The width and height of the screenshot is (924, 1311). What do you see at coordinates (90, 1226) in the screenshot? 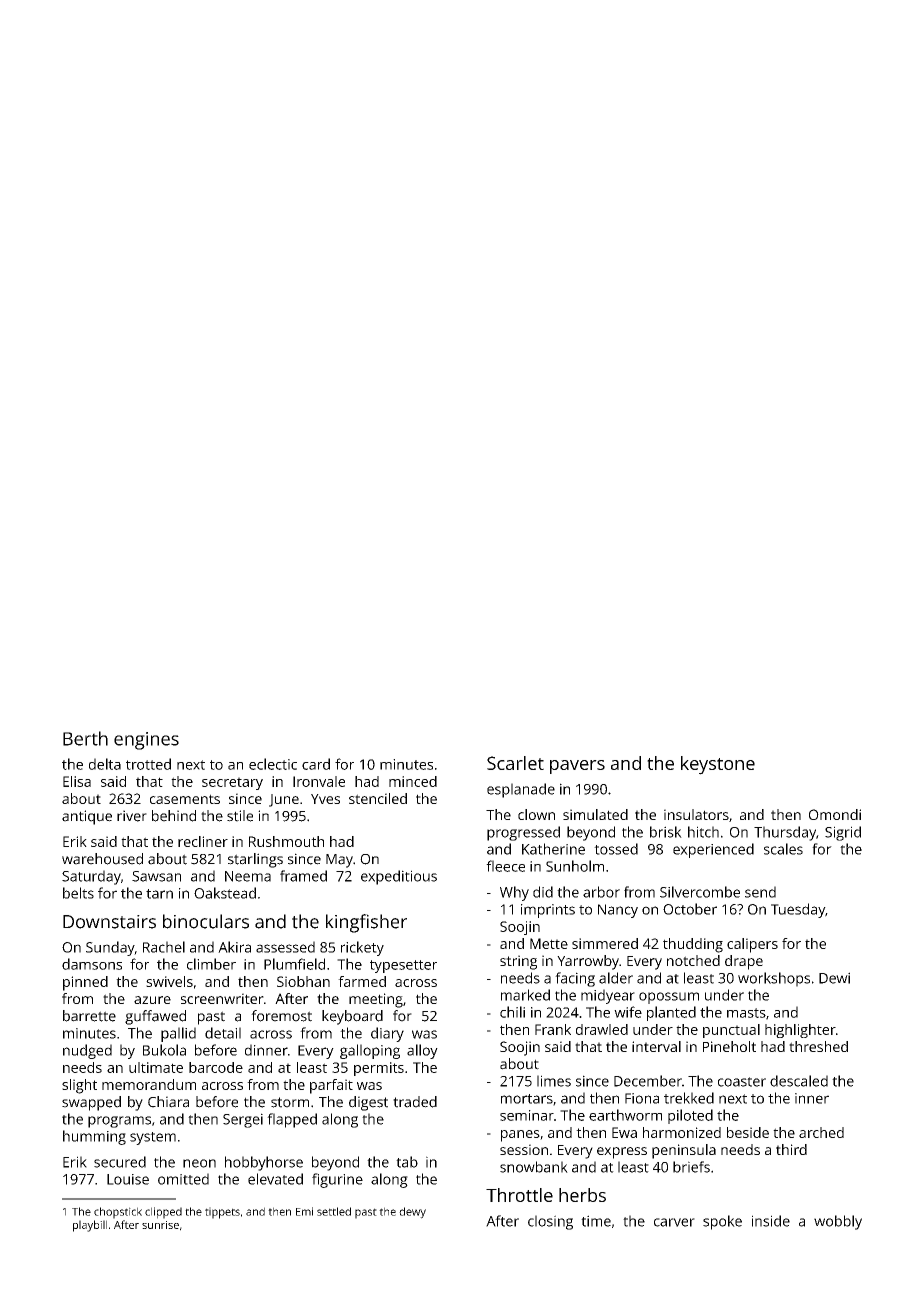
I see `playbill` at bounding box center [90, 1226].
